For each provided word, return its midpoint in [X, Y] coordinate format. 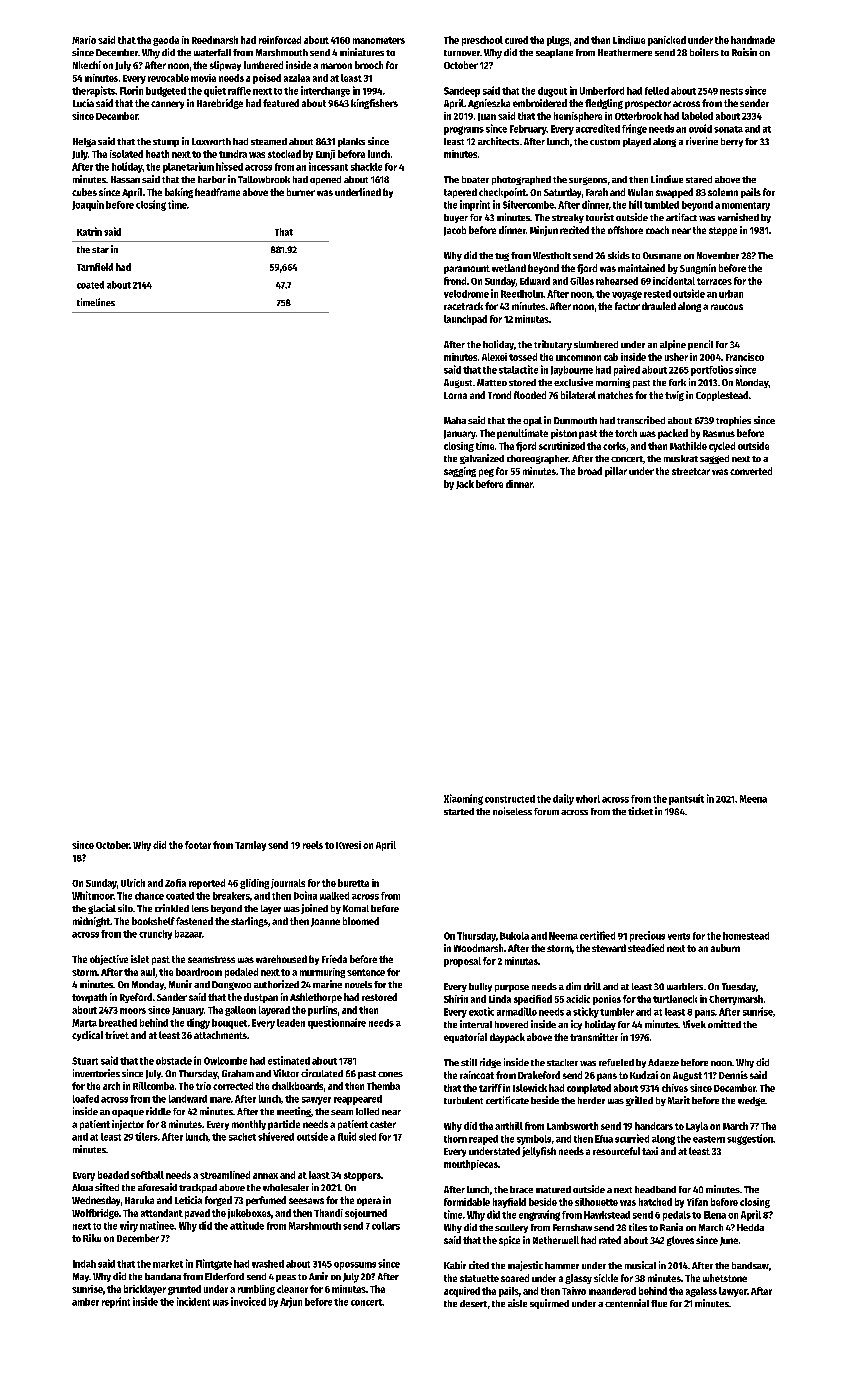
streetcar [691, 471]
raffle [239, 91]
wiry [129, 1226]
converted [751, 471]
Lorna [455, 395]
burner [301, 192]
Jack [465, 484]
